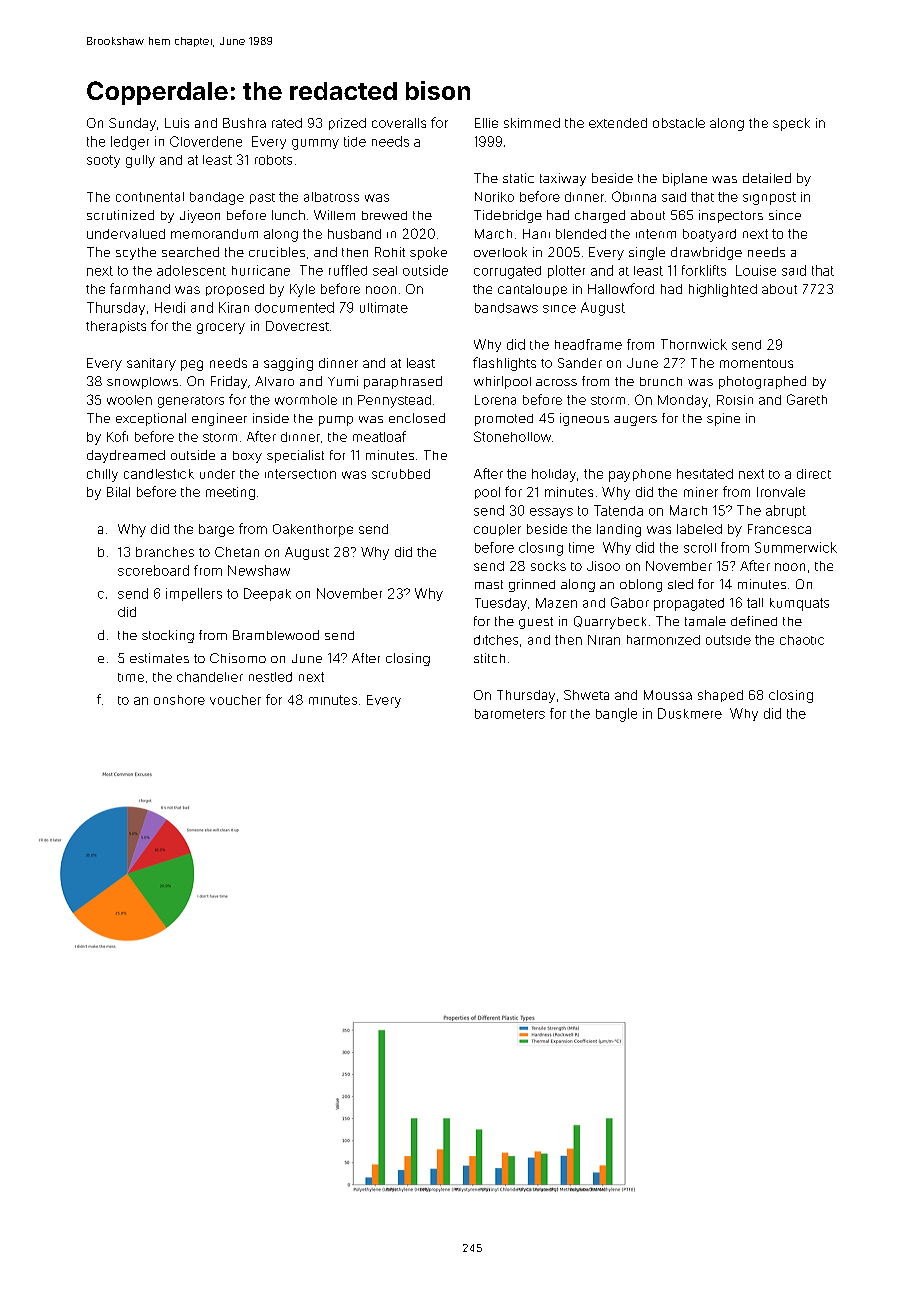 This screenshot has width=924, height=1308. Describe the element at coordinates (159, 474) in the screenshot. I see `candlestick` at that location.
